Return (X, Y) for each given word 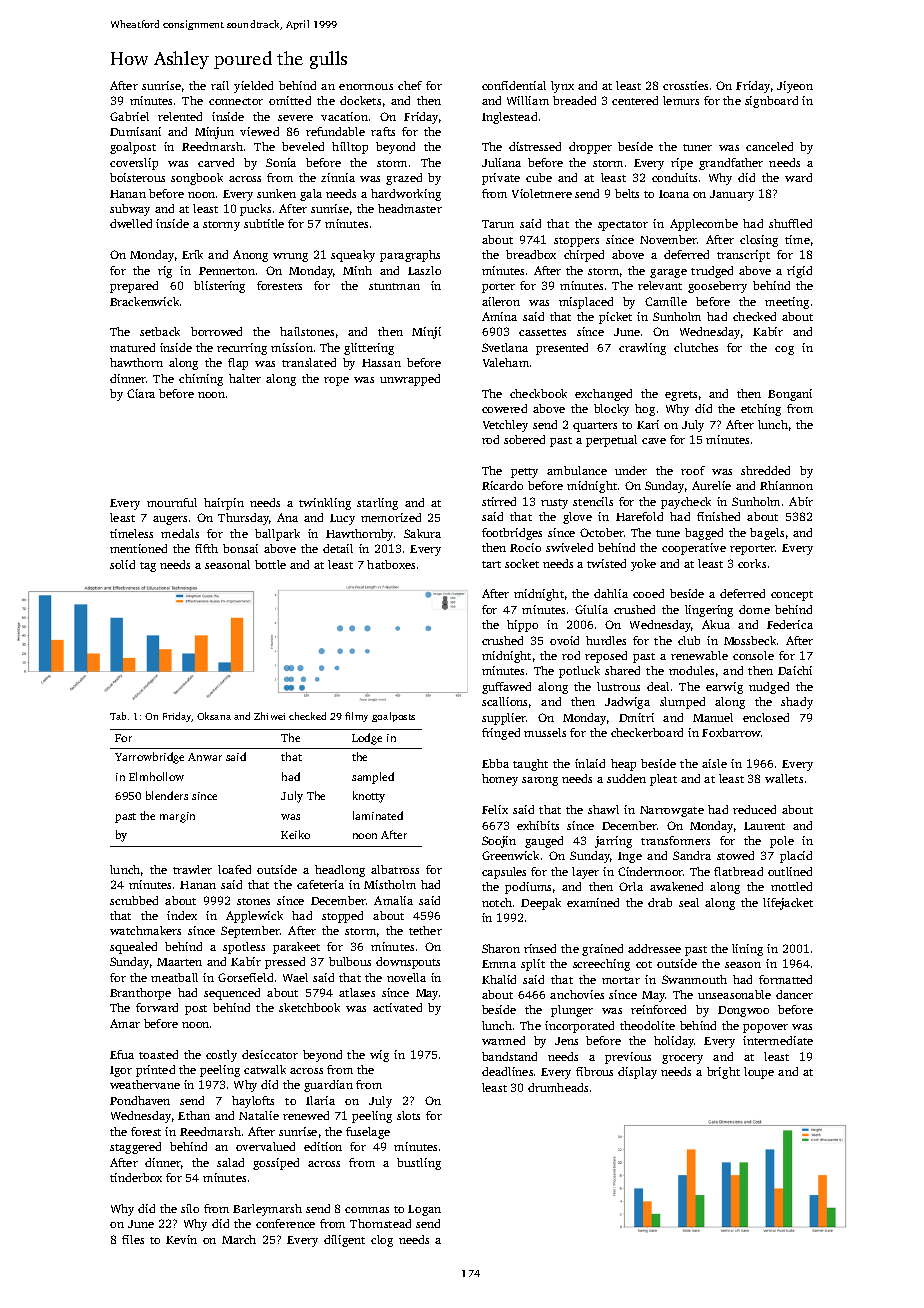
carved (216, 162)
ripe (682, 164)
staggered (135, 1148)
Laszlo (424, 270)
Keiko (295, 834)
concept (792, 596)
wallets (784, 778)
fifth (206, 548)
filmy (356, 717)
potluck (579, 672)
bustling (419, 1164)
